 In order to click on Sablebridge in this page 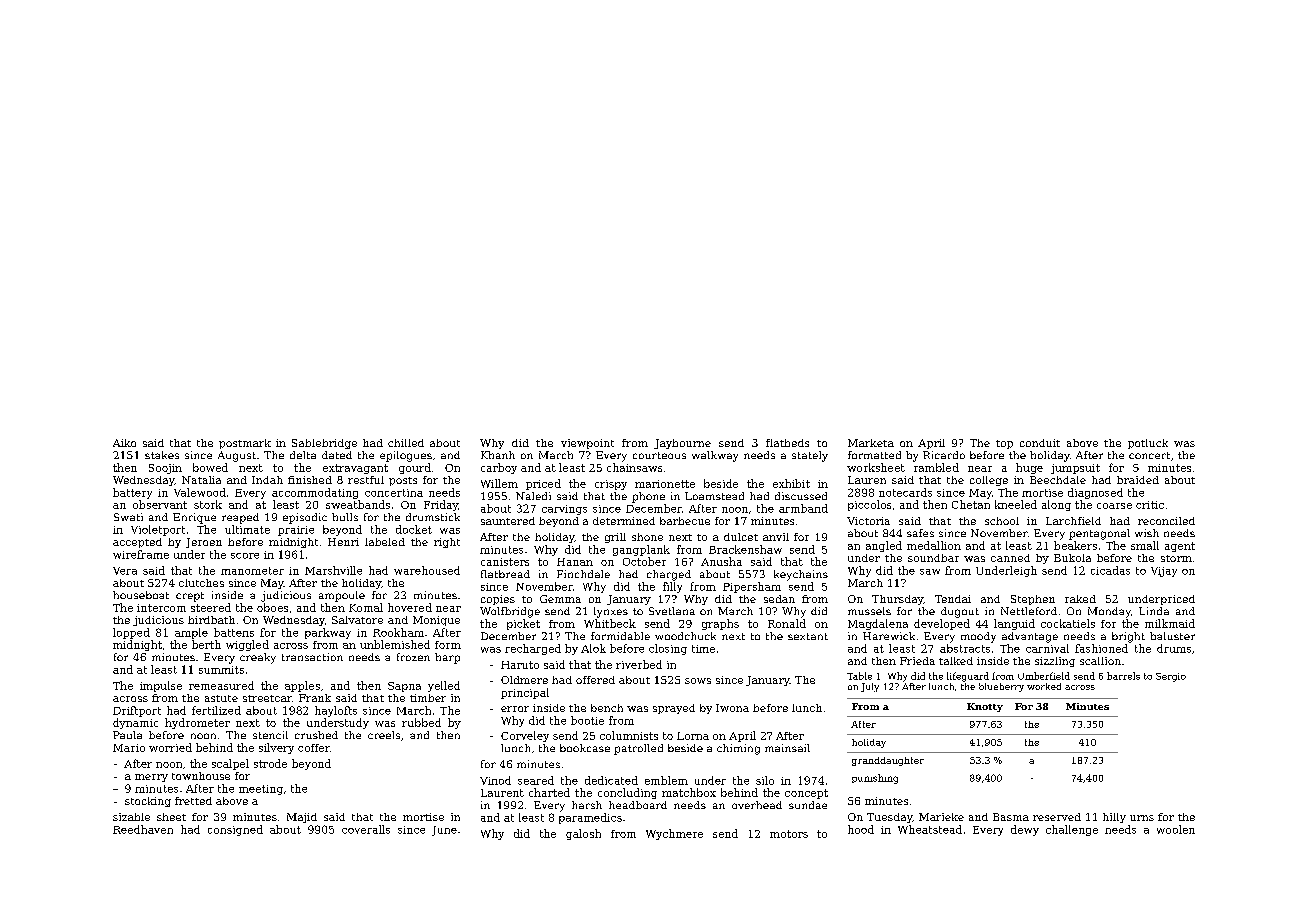, I will do `click(324, 444)`.
